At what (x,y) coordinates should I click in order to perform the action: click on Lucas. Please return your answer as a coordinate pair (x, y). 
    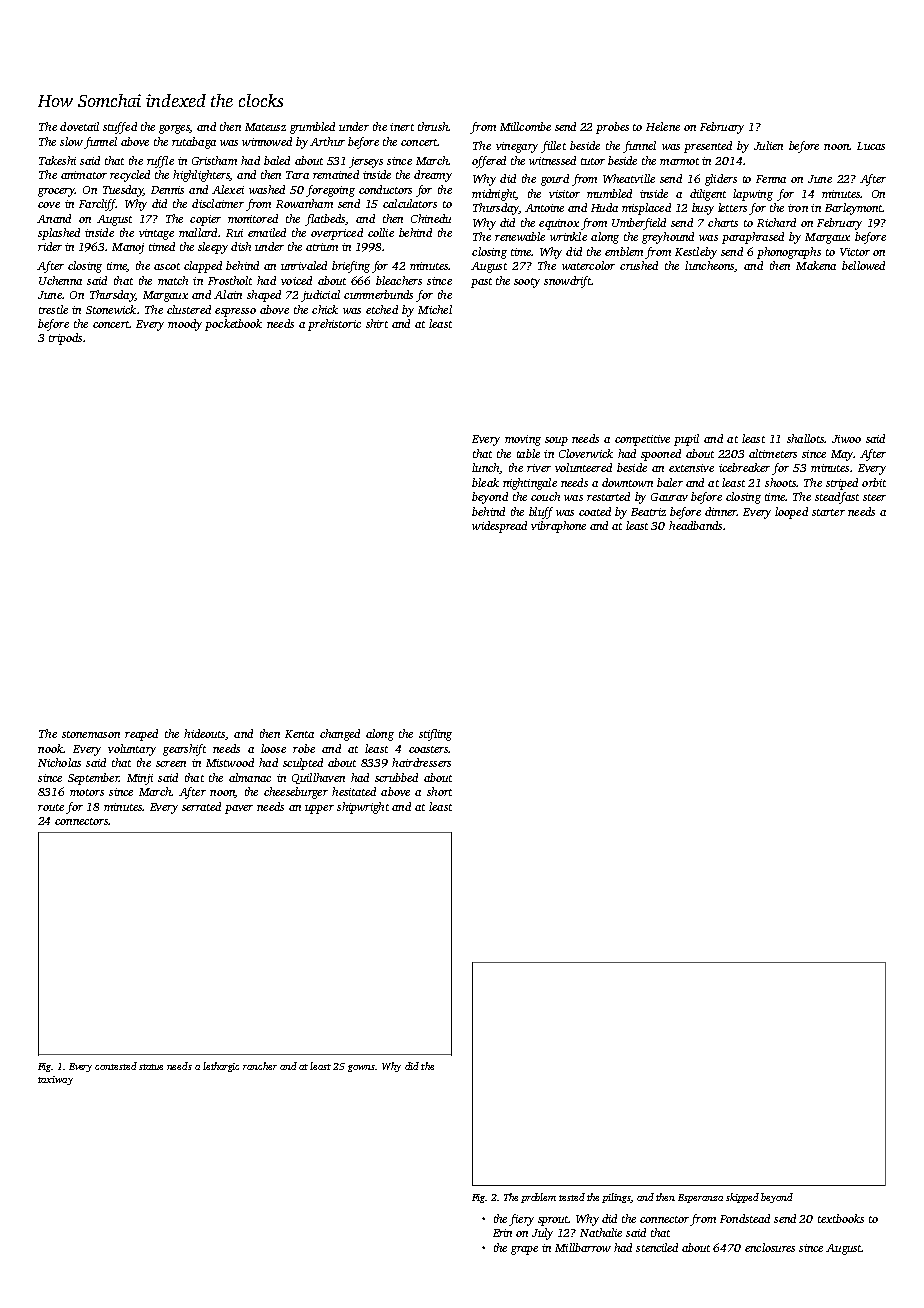
    Looking at the image, I should click on (871, 146).
